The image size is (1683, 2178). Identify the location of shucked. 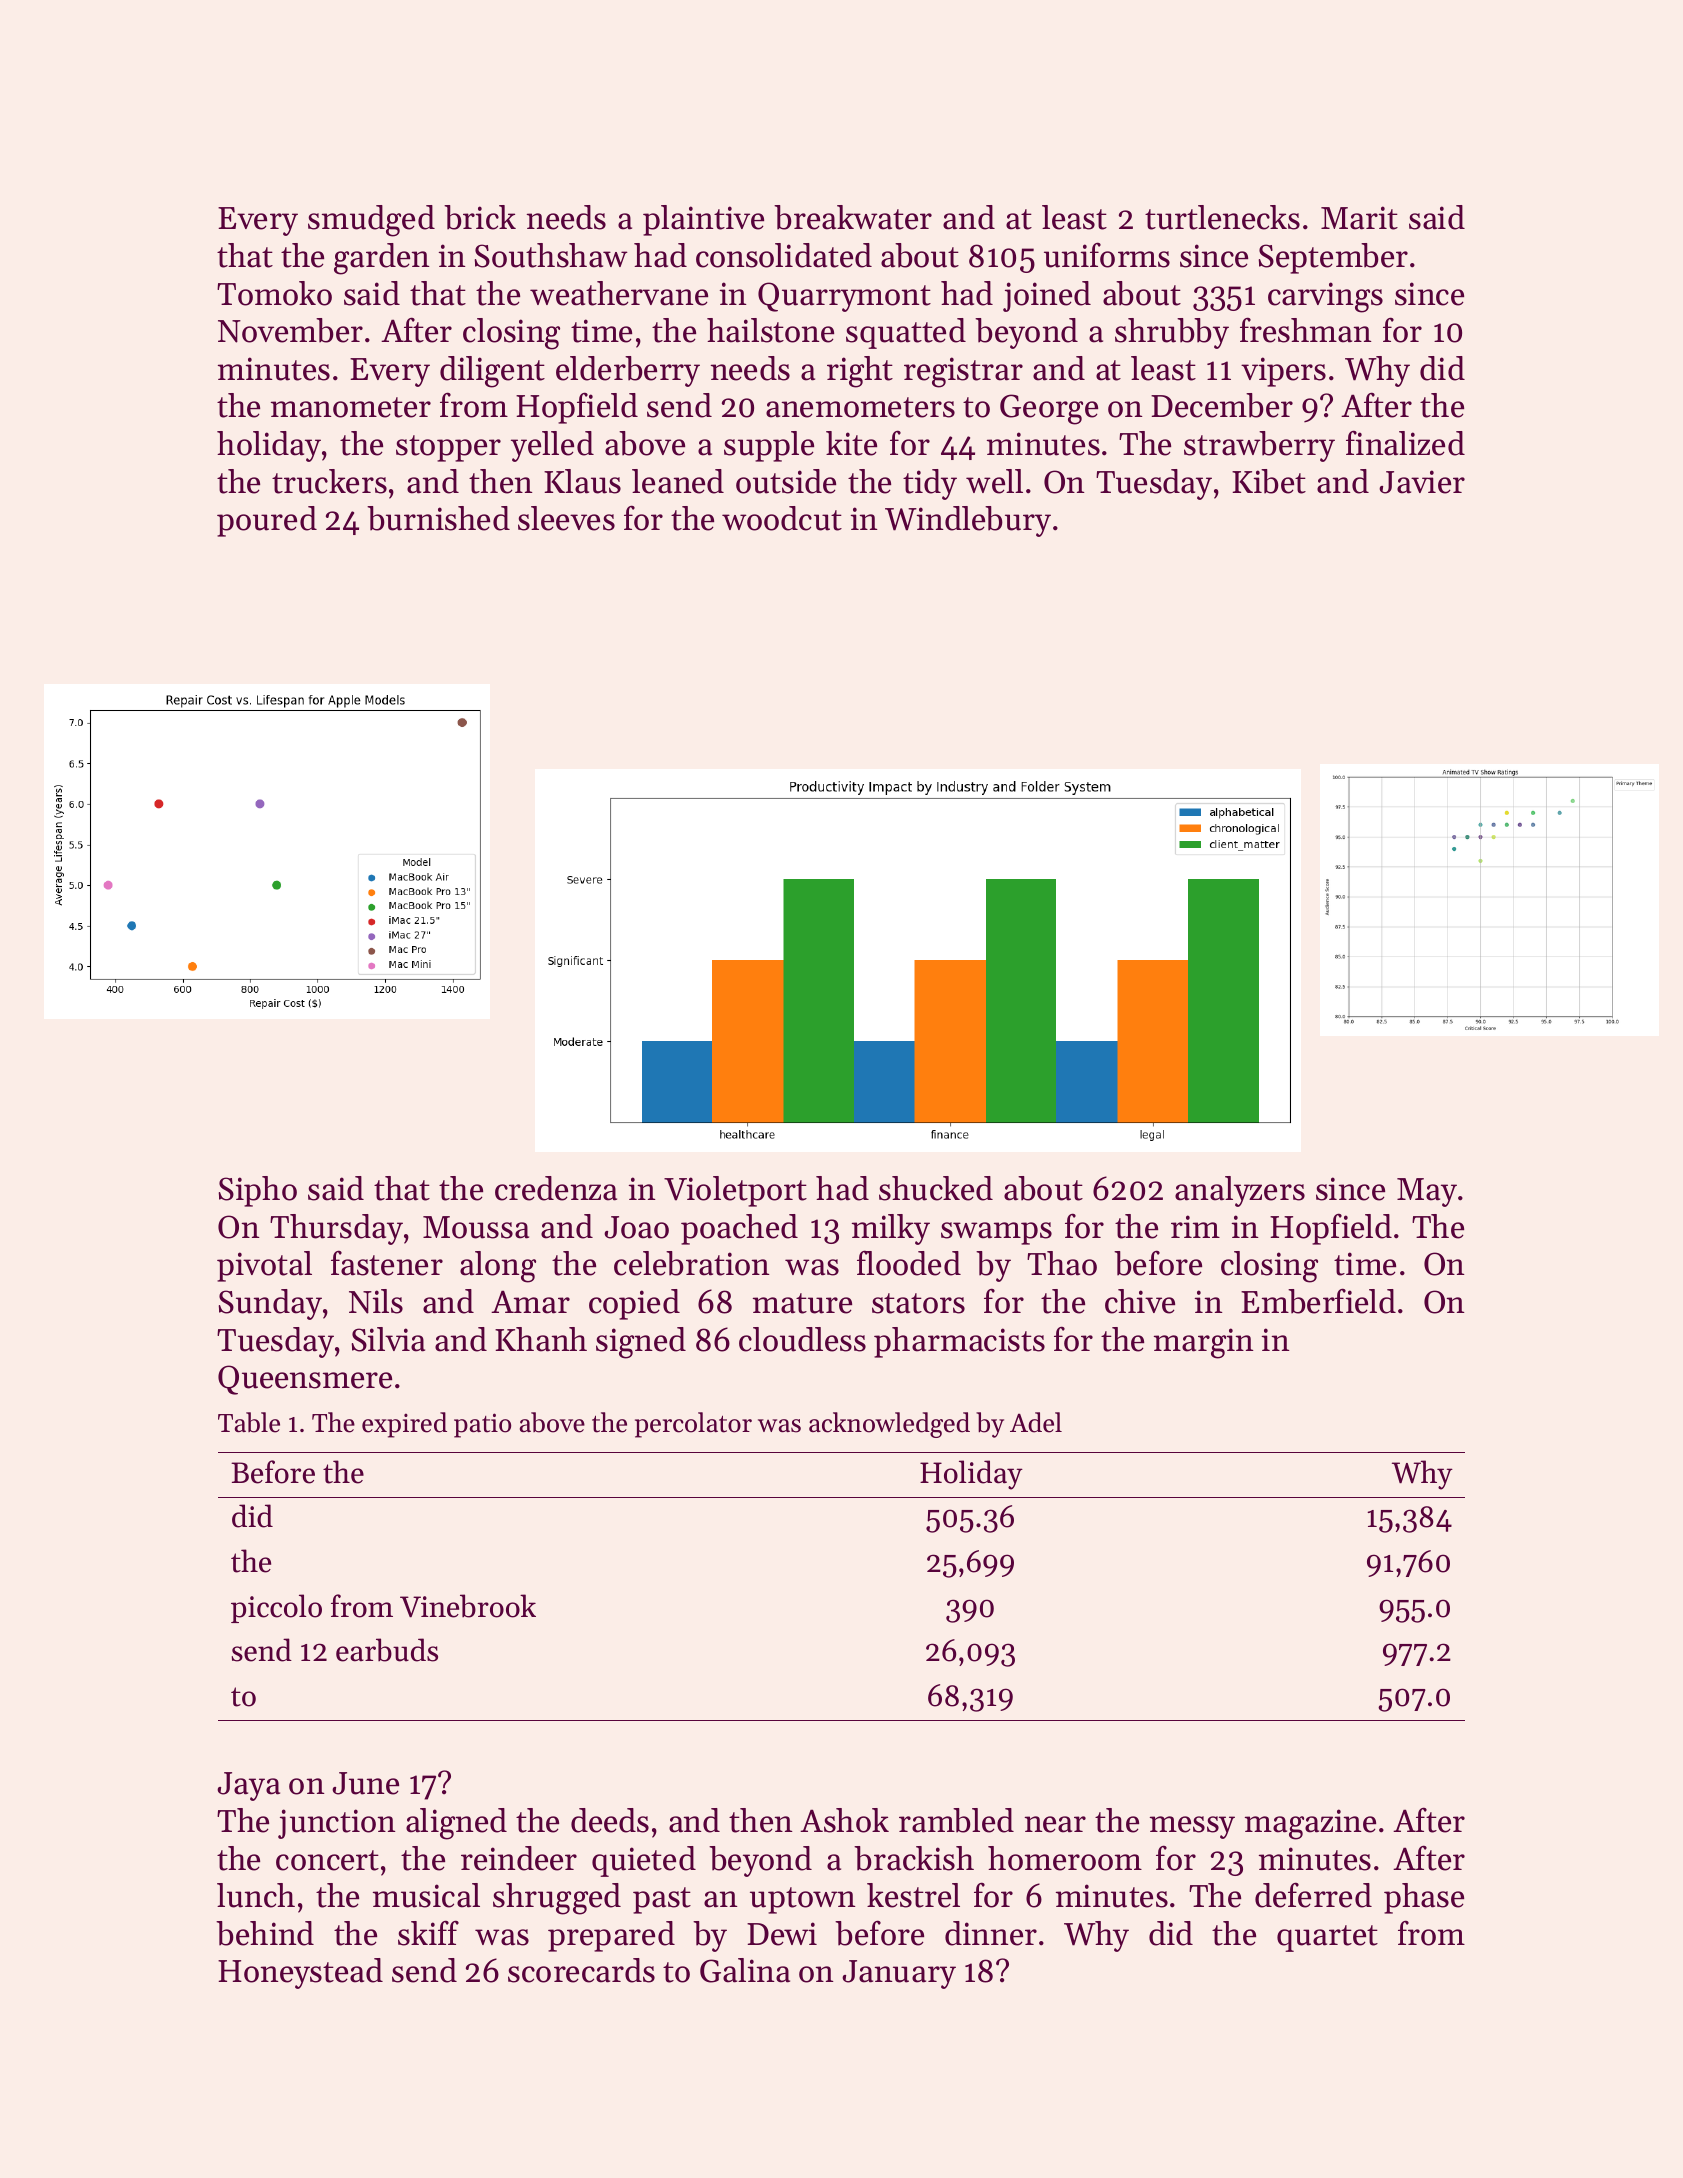
(936, 1188).
